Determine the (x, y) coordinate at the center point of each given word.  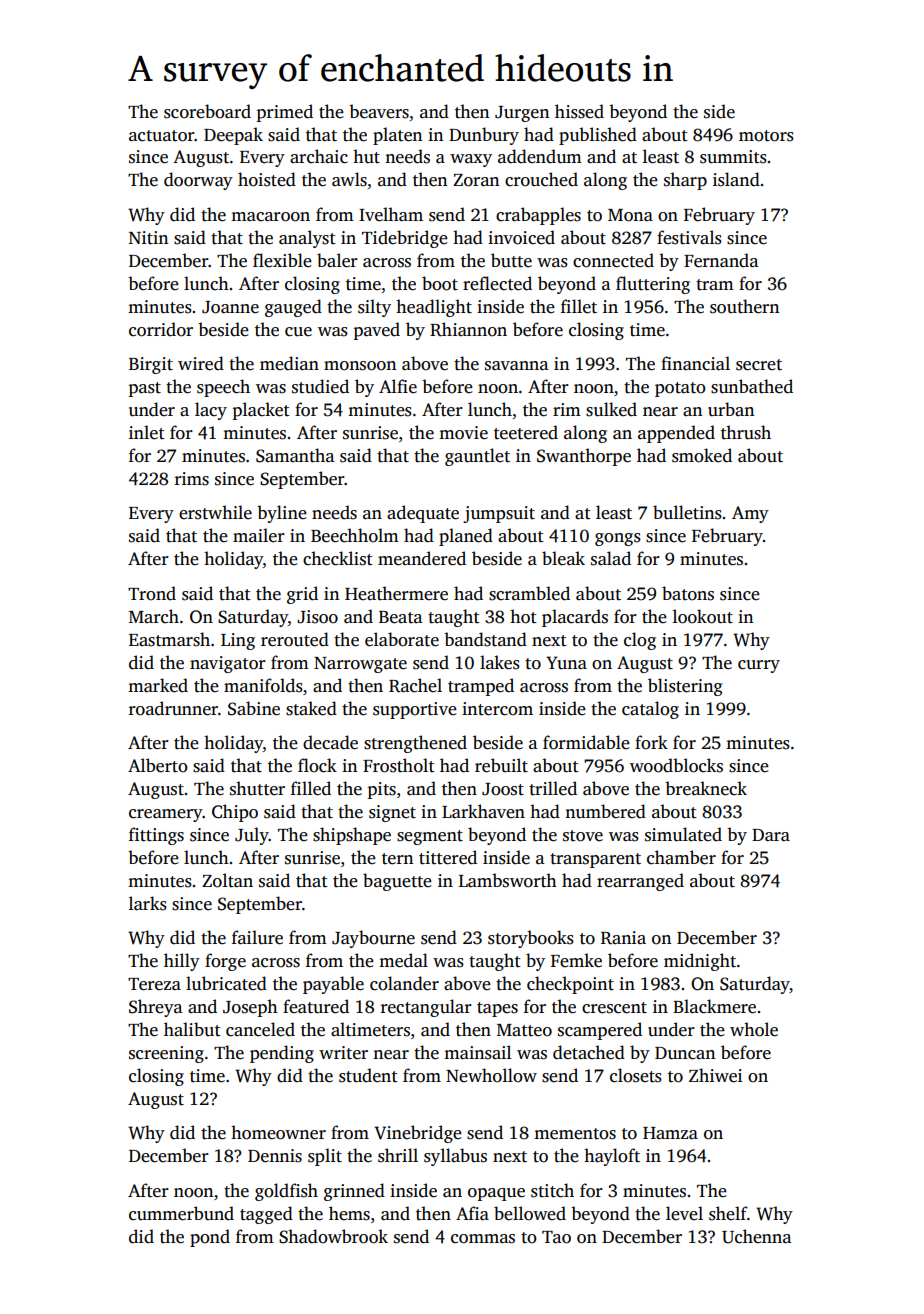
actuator (162, 136)
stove (583, 836)
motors (766, 136)
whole (754, 1029)
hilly (182, 962)
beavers (379, 111)
